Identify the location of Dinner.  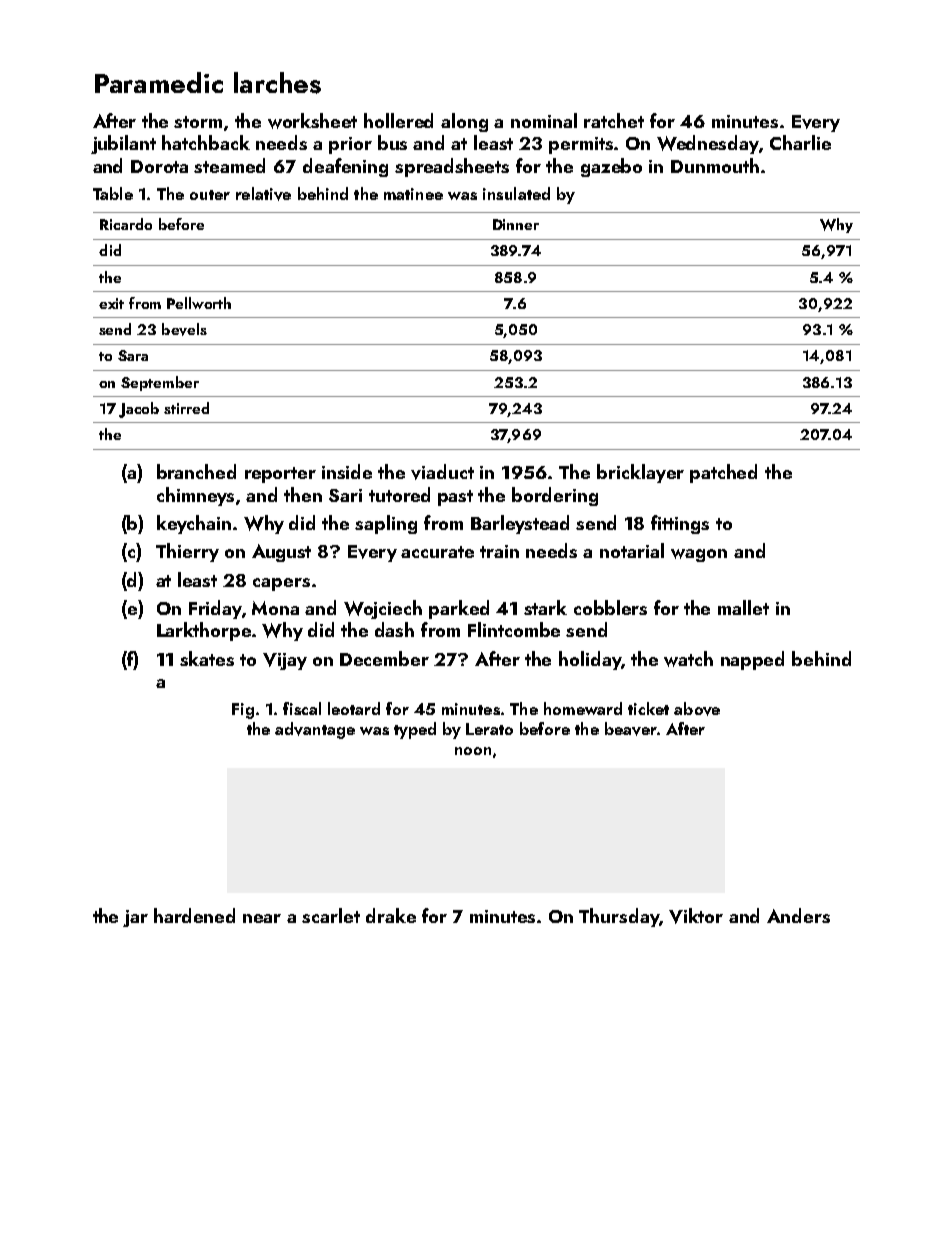
(516, 224).
